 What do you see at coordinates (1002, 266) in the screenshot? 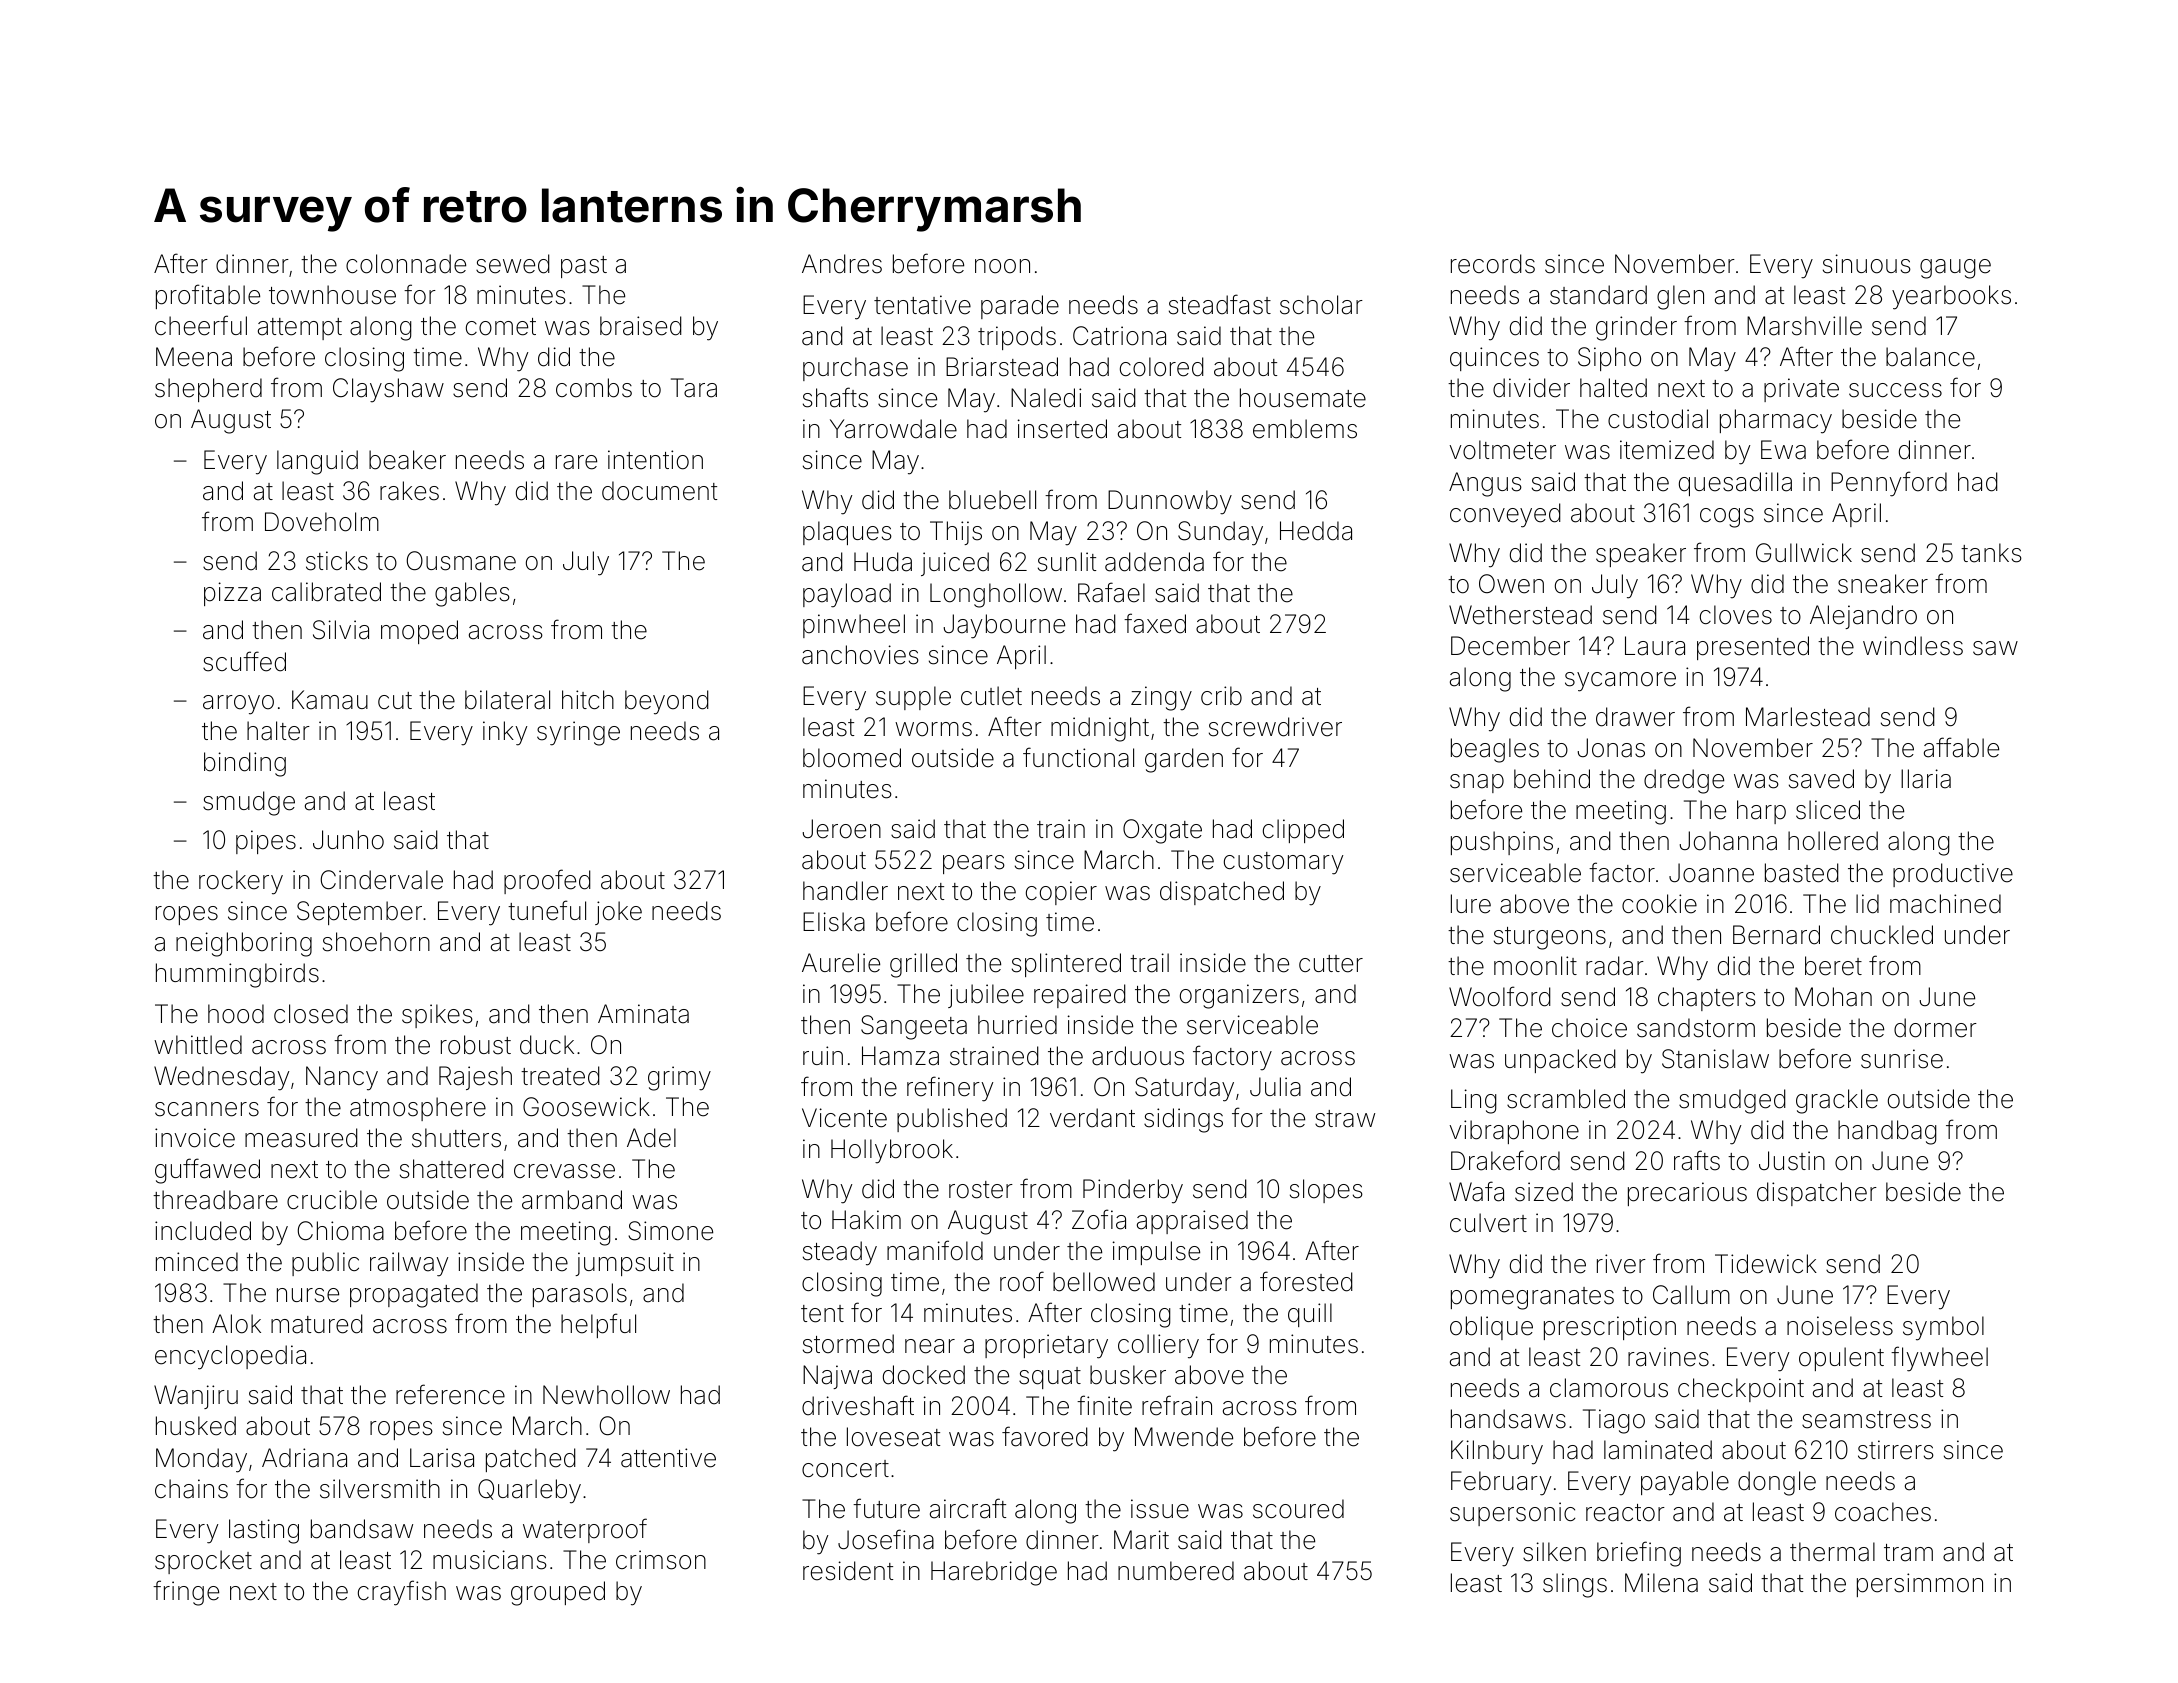
I see `noon` at bounding box center [1002, 266].
